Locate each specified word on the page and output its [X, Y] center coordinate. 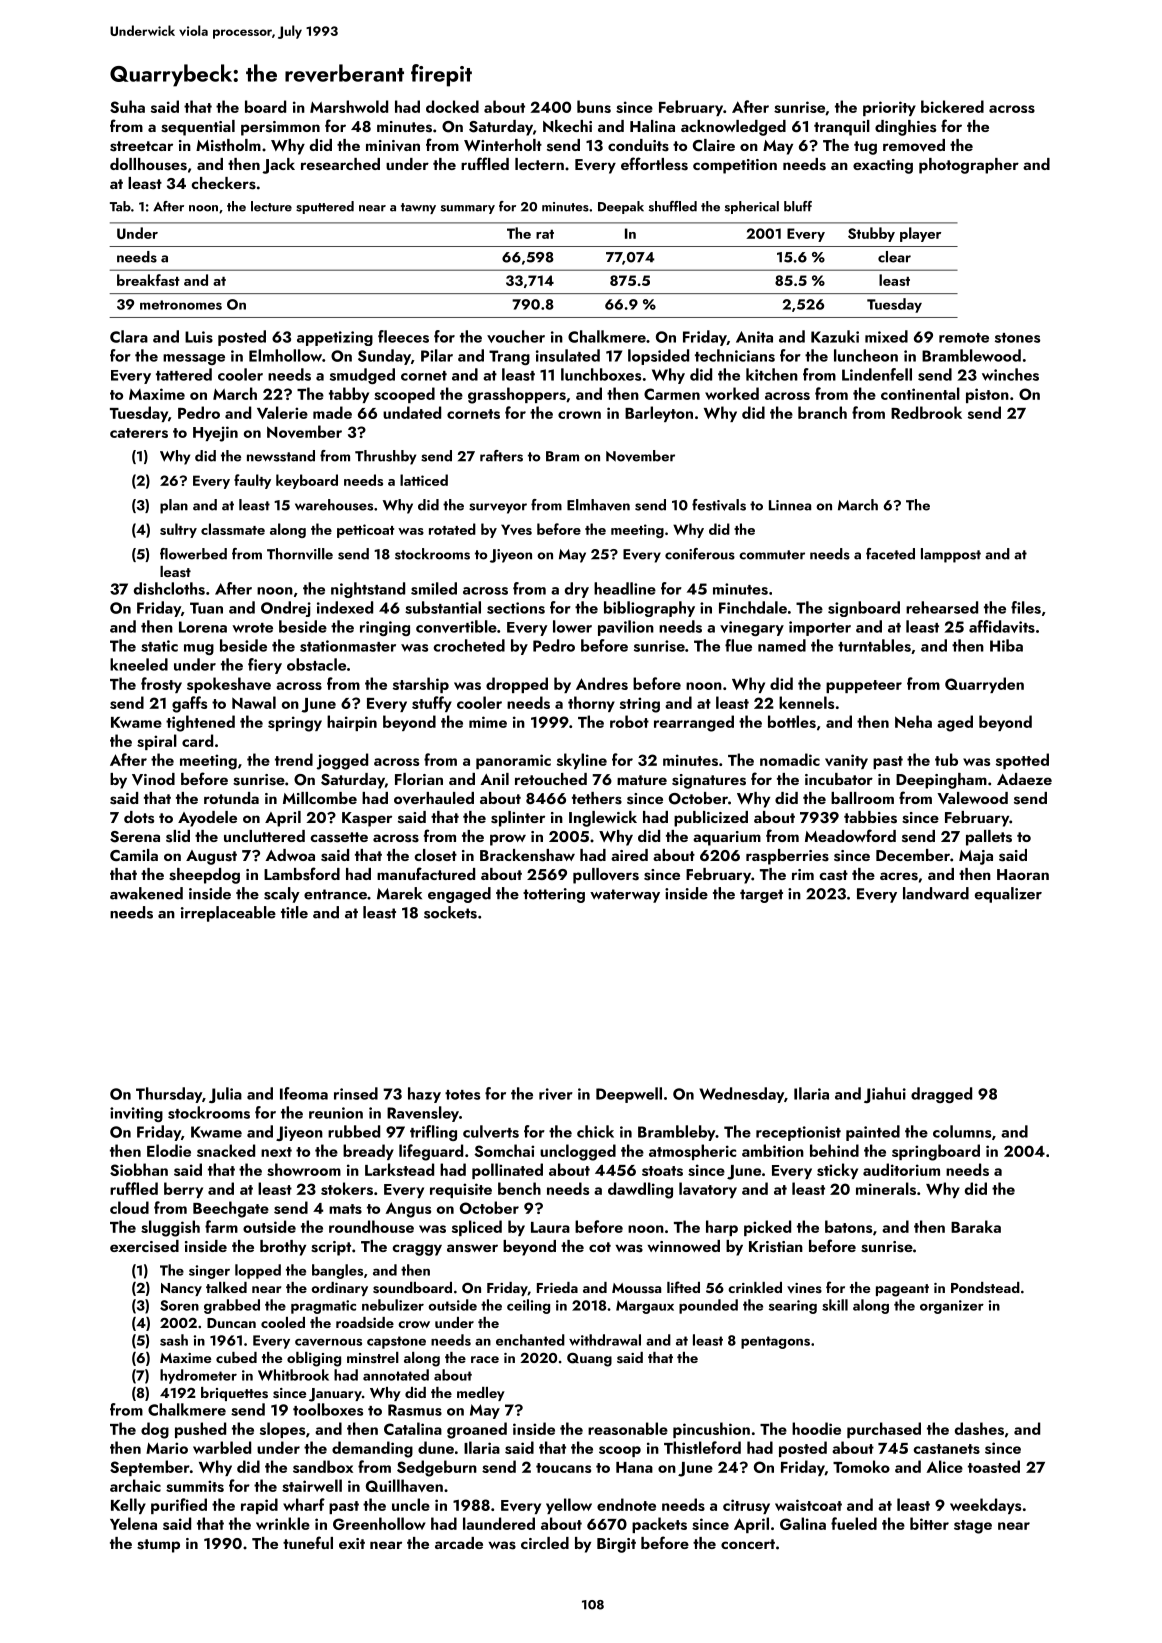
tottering [554, 895]
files [1026, 607]
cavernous [328, 1342]
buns [594, 106]
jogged [342, 761]
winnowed [683, 1246]
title [294, 912]
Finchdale [753, 607]
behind [834, 1150]
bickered [952, 106]
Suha [127, 106]
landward [936, 893]
